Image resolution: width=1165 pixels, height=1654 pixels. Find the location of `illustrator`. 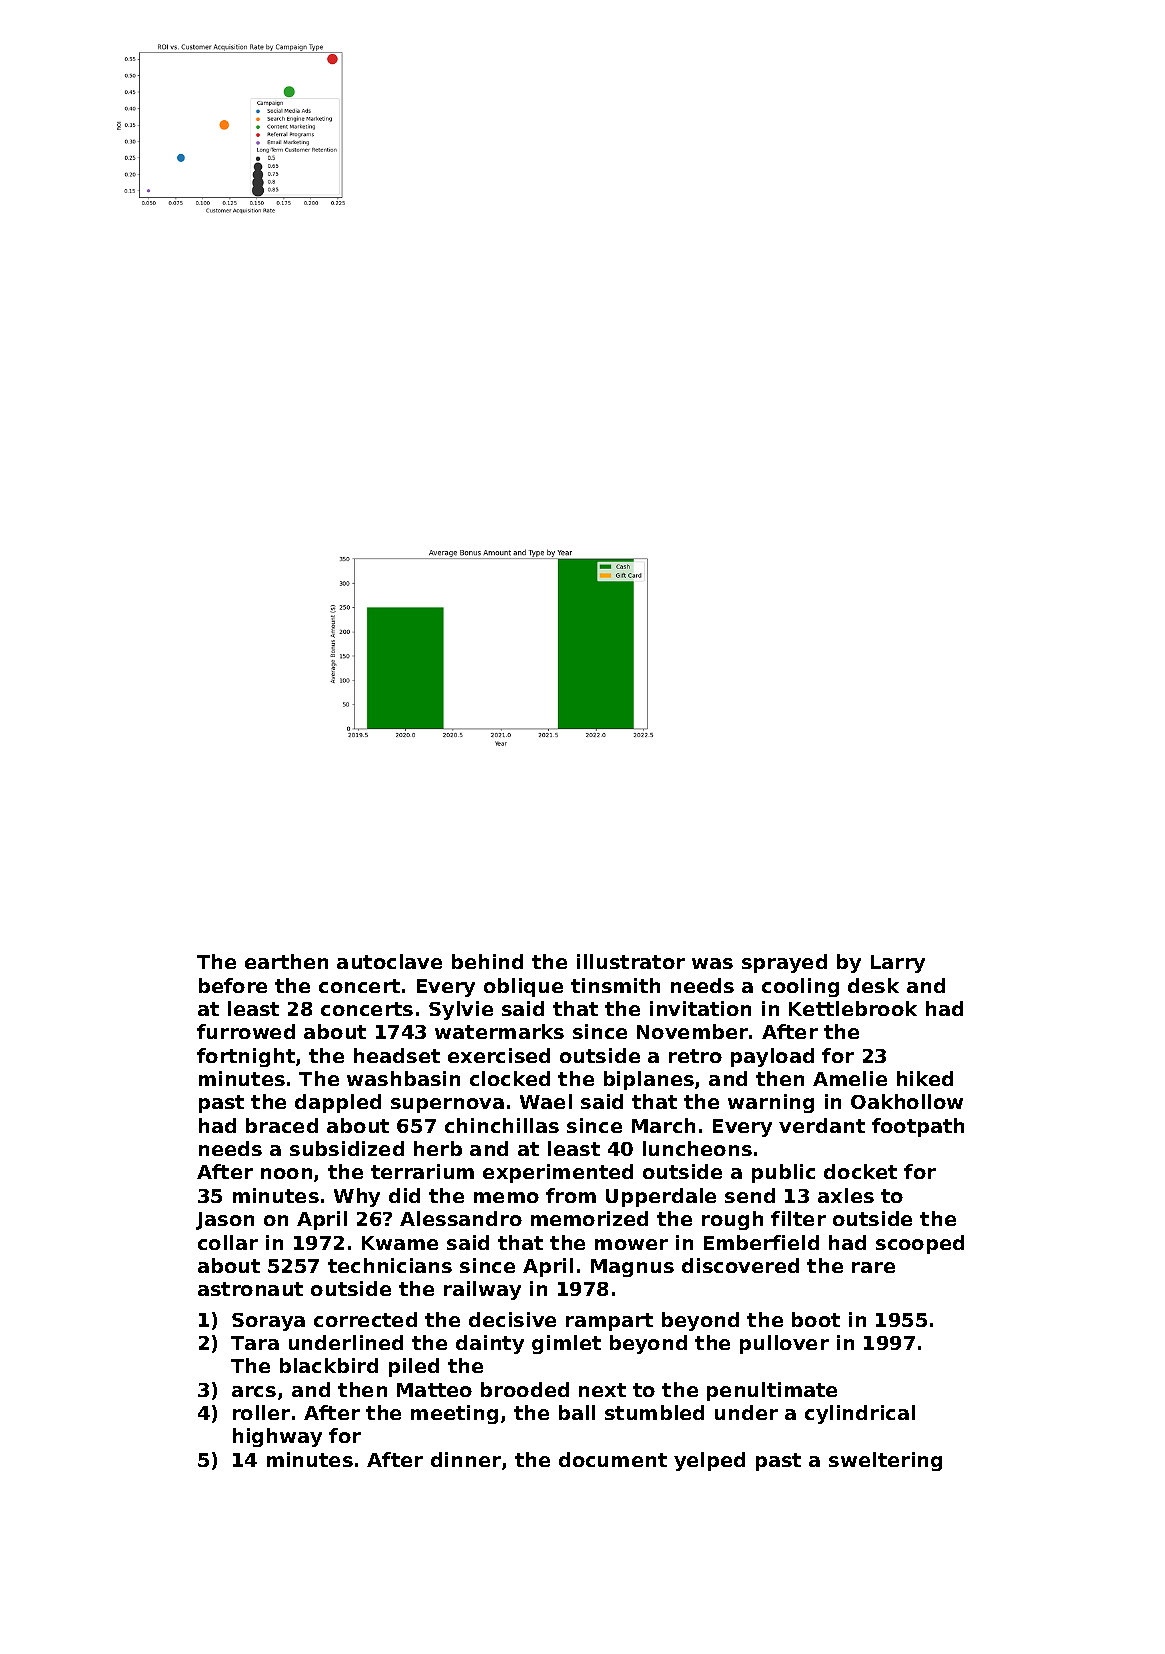

illustrator is located at coordinates (631, 961).
